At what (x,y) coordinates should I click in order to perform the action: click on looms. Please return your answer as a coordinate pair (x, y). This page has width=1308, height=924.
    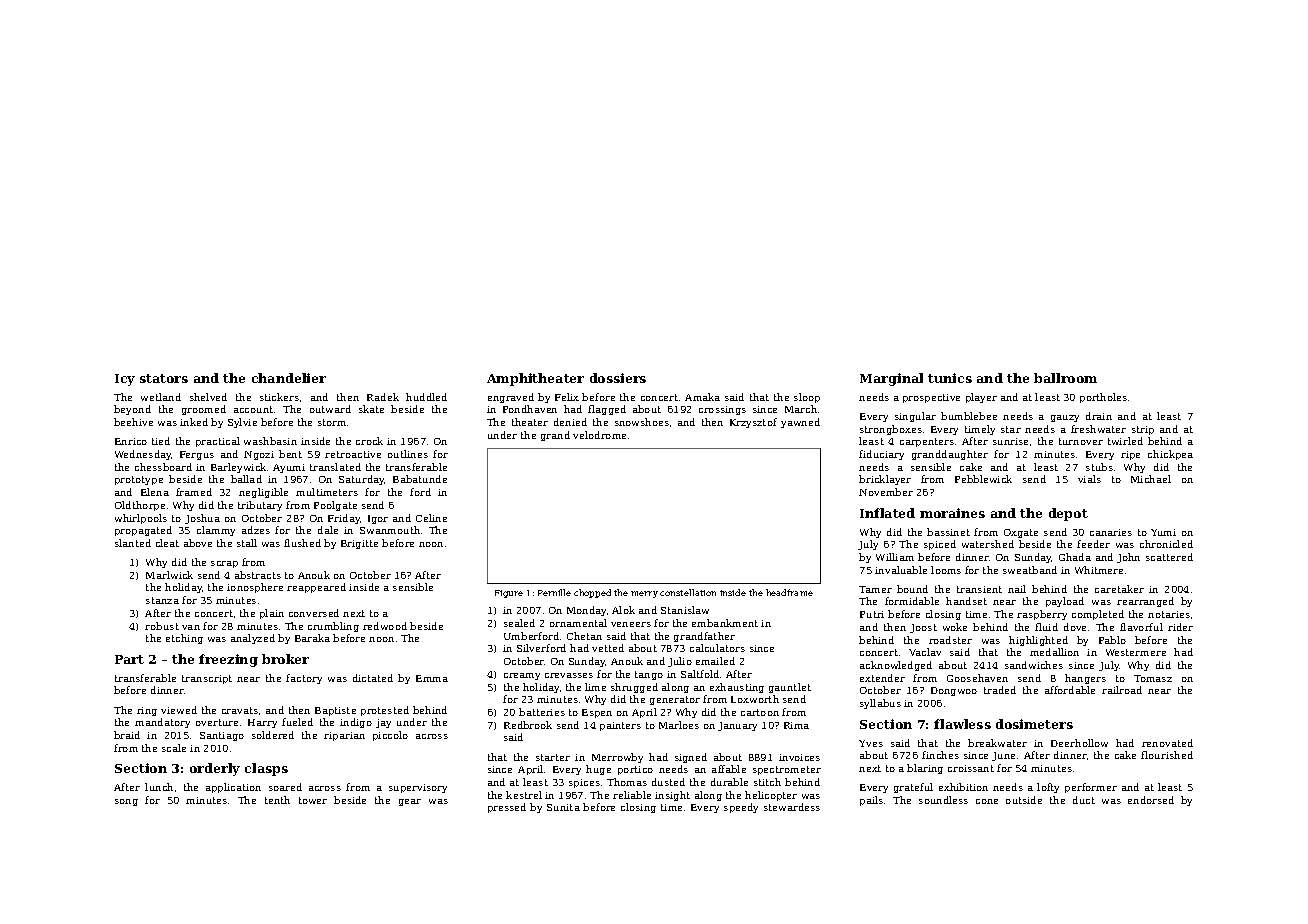
    Looking at the image, I should click on (946, 570).
